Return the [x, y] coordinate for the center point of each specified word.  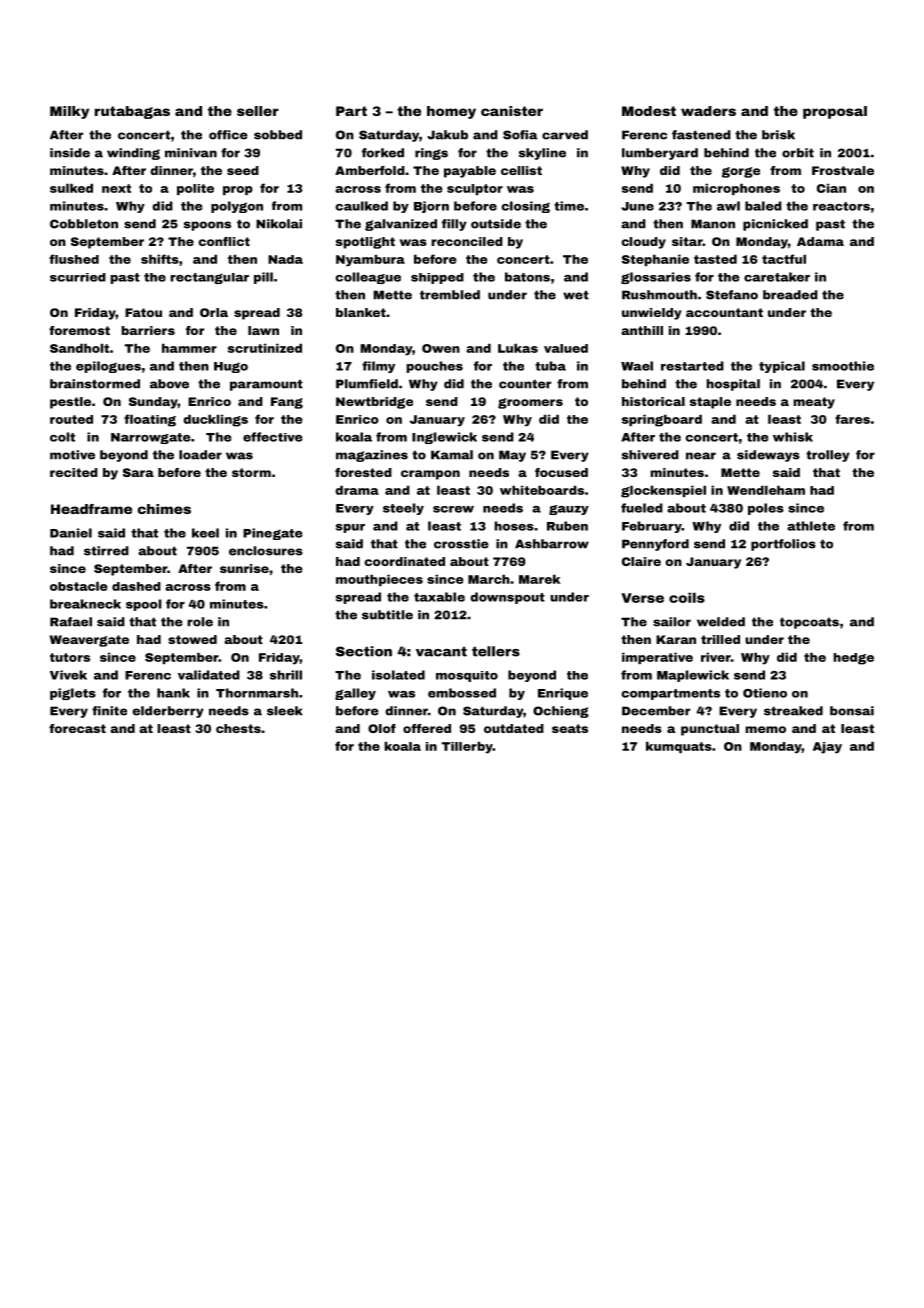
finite [109, 711]
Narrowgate [150, 438]
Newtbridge [374, 403]
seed [243, 170]
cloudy [644, 243]
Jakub [447, 135]
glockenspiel [663, 491]
